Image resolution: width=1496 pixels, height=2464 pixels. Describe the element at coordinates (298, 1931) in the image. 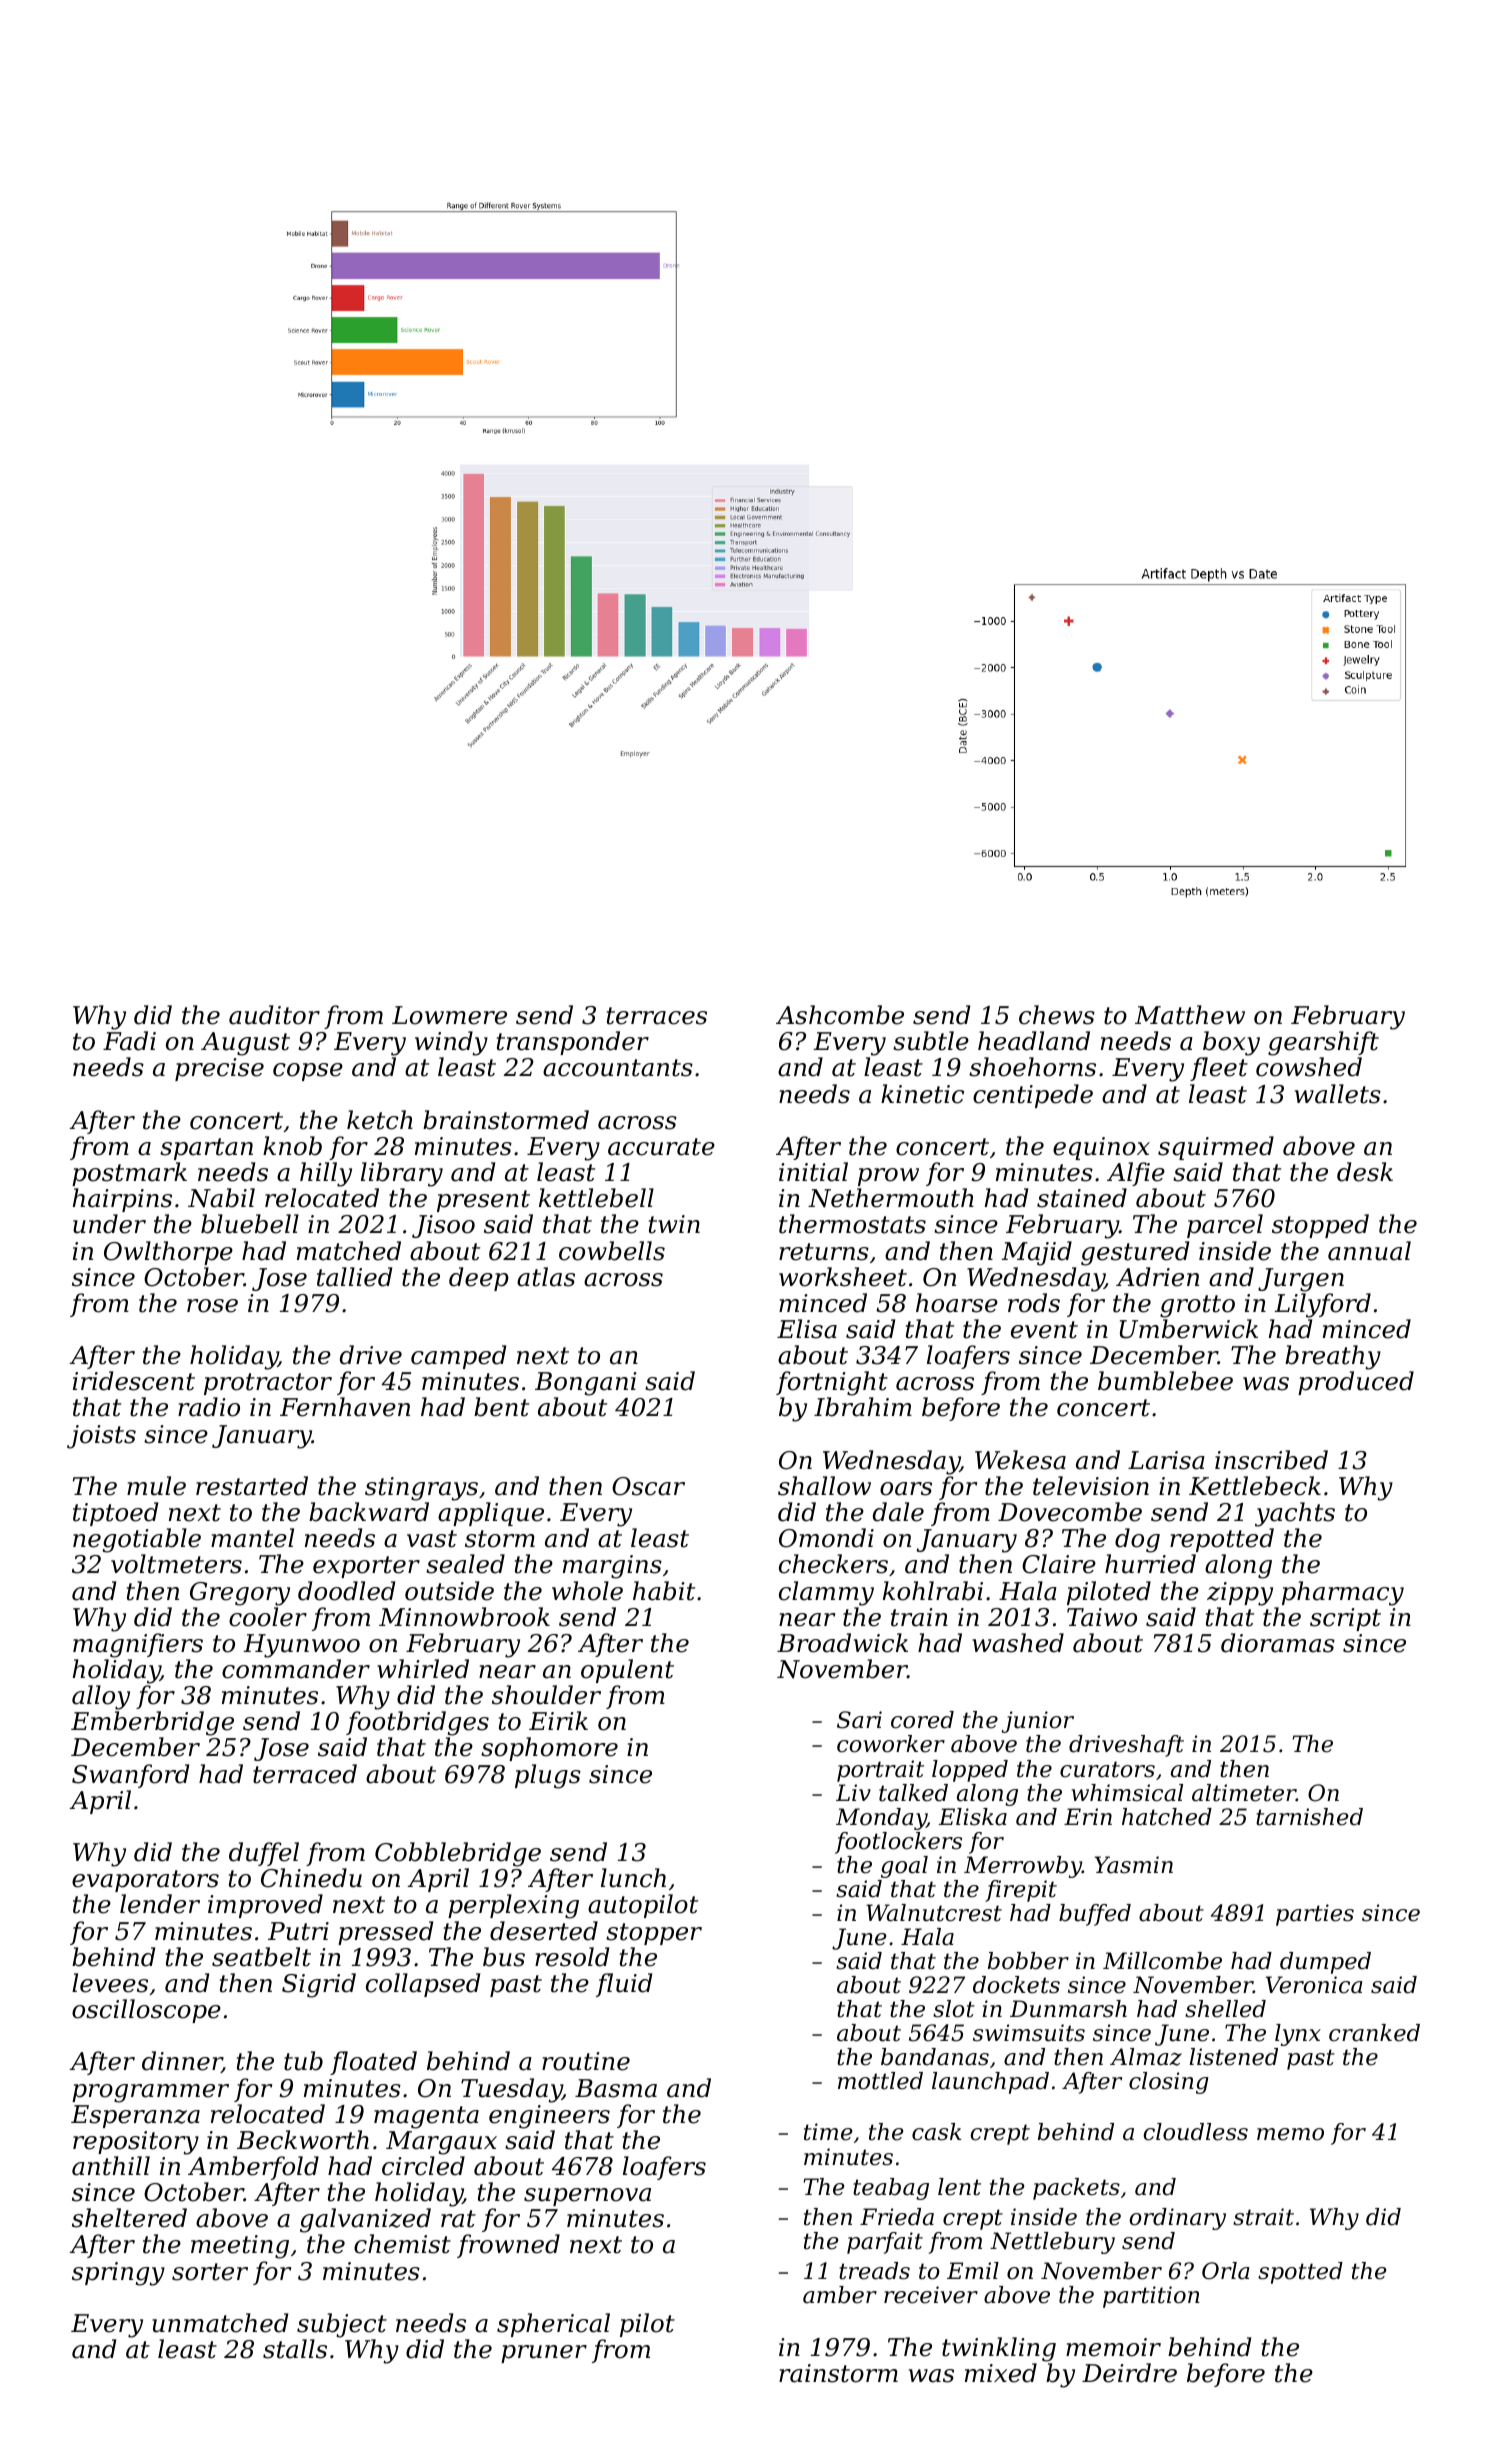

I see `Putri` at that location.
